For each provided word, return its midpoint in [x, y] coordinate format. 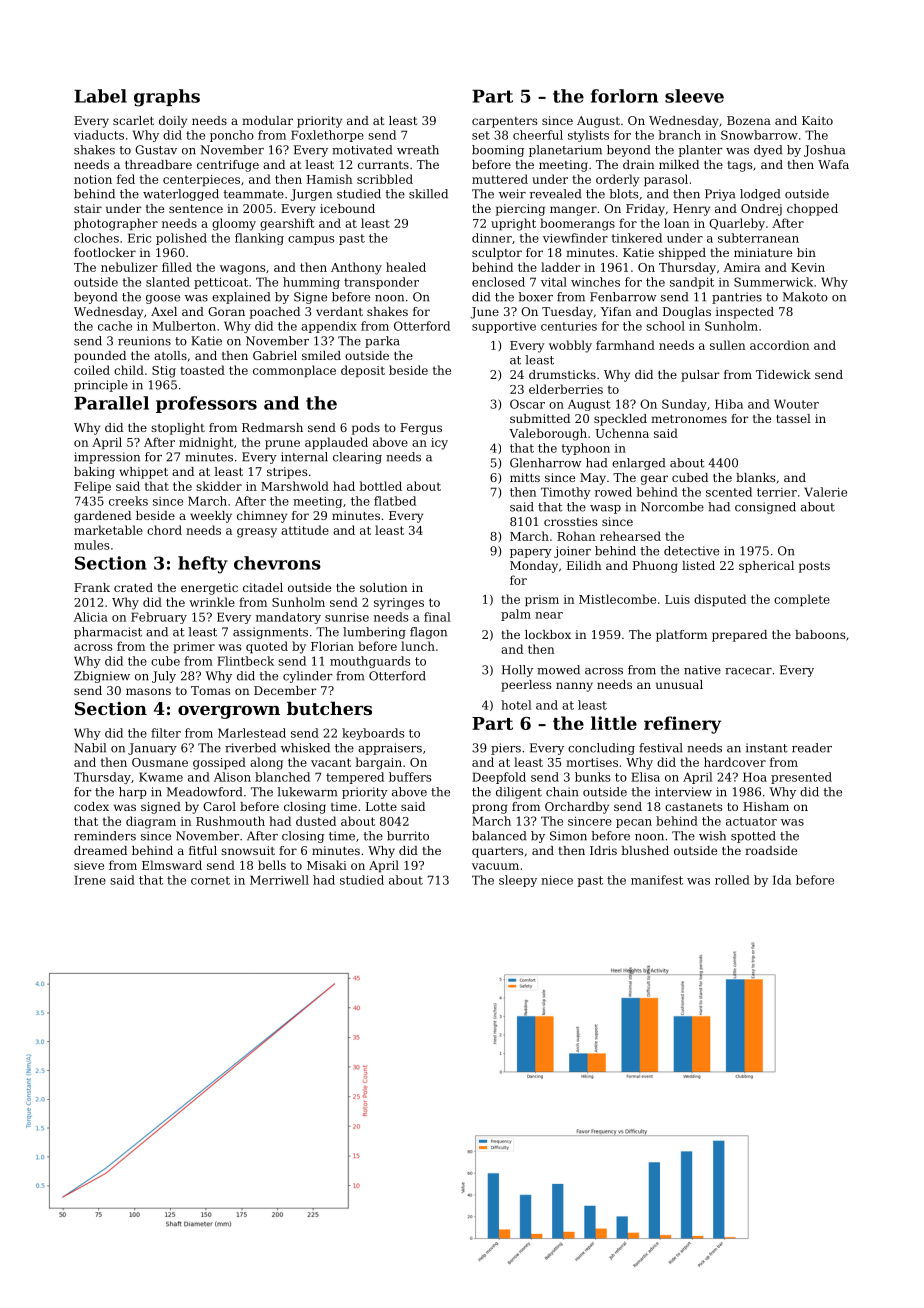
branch [679, 135]
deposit [363, 371]
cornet [210, 880]
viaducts [99, 135]
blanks [755, 477]
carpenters [504, 122]
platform [681, 636]
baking [94, 473]
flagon [428, 633]
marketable [108, 530]
